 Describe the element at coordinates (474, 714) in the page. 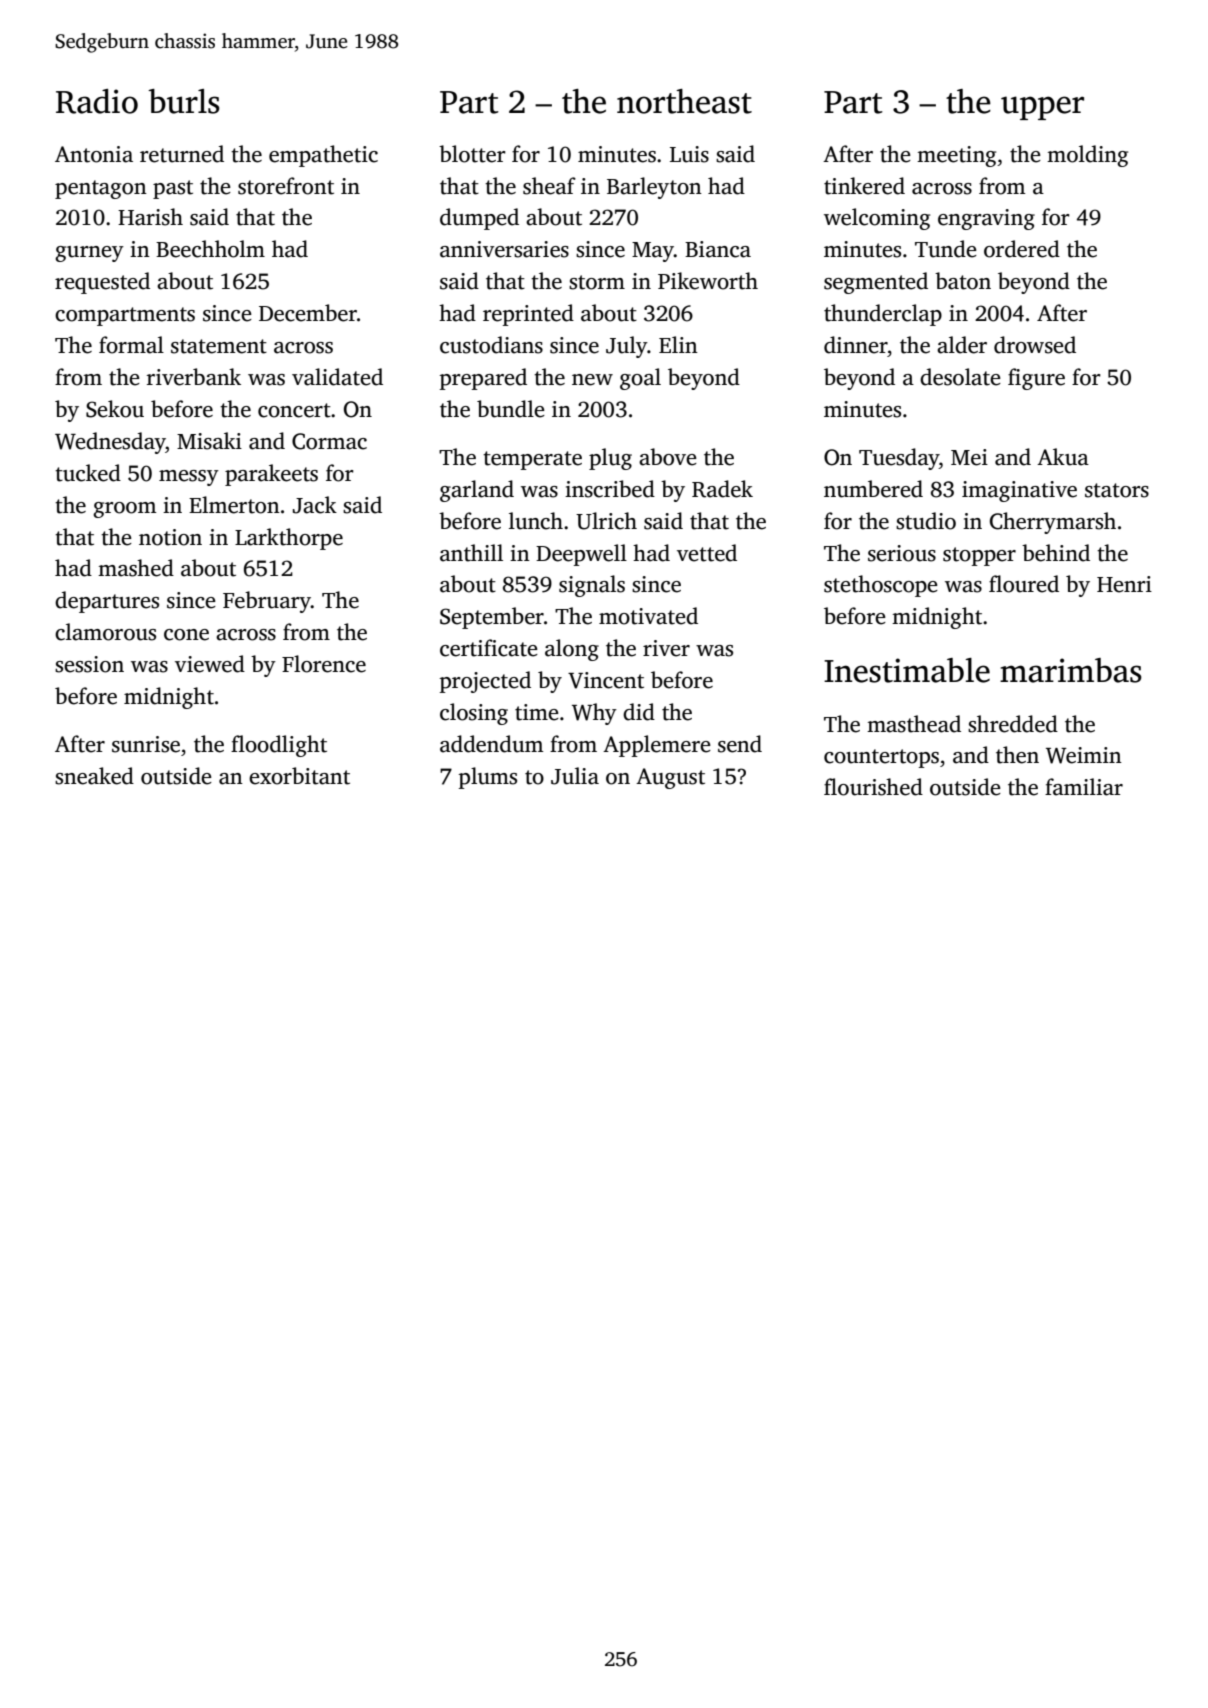

I see `closing` at that location.
